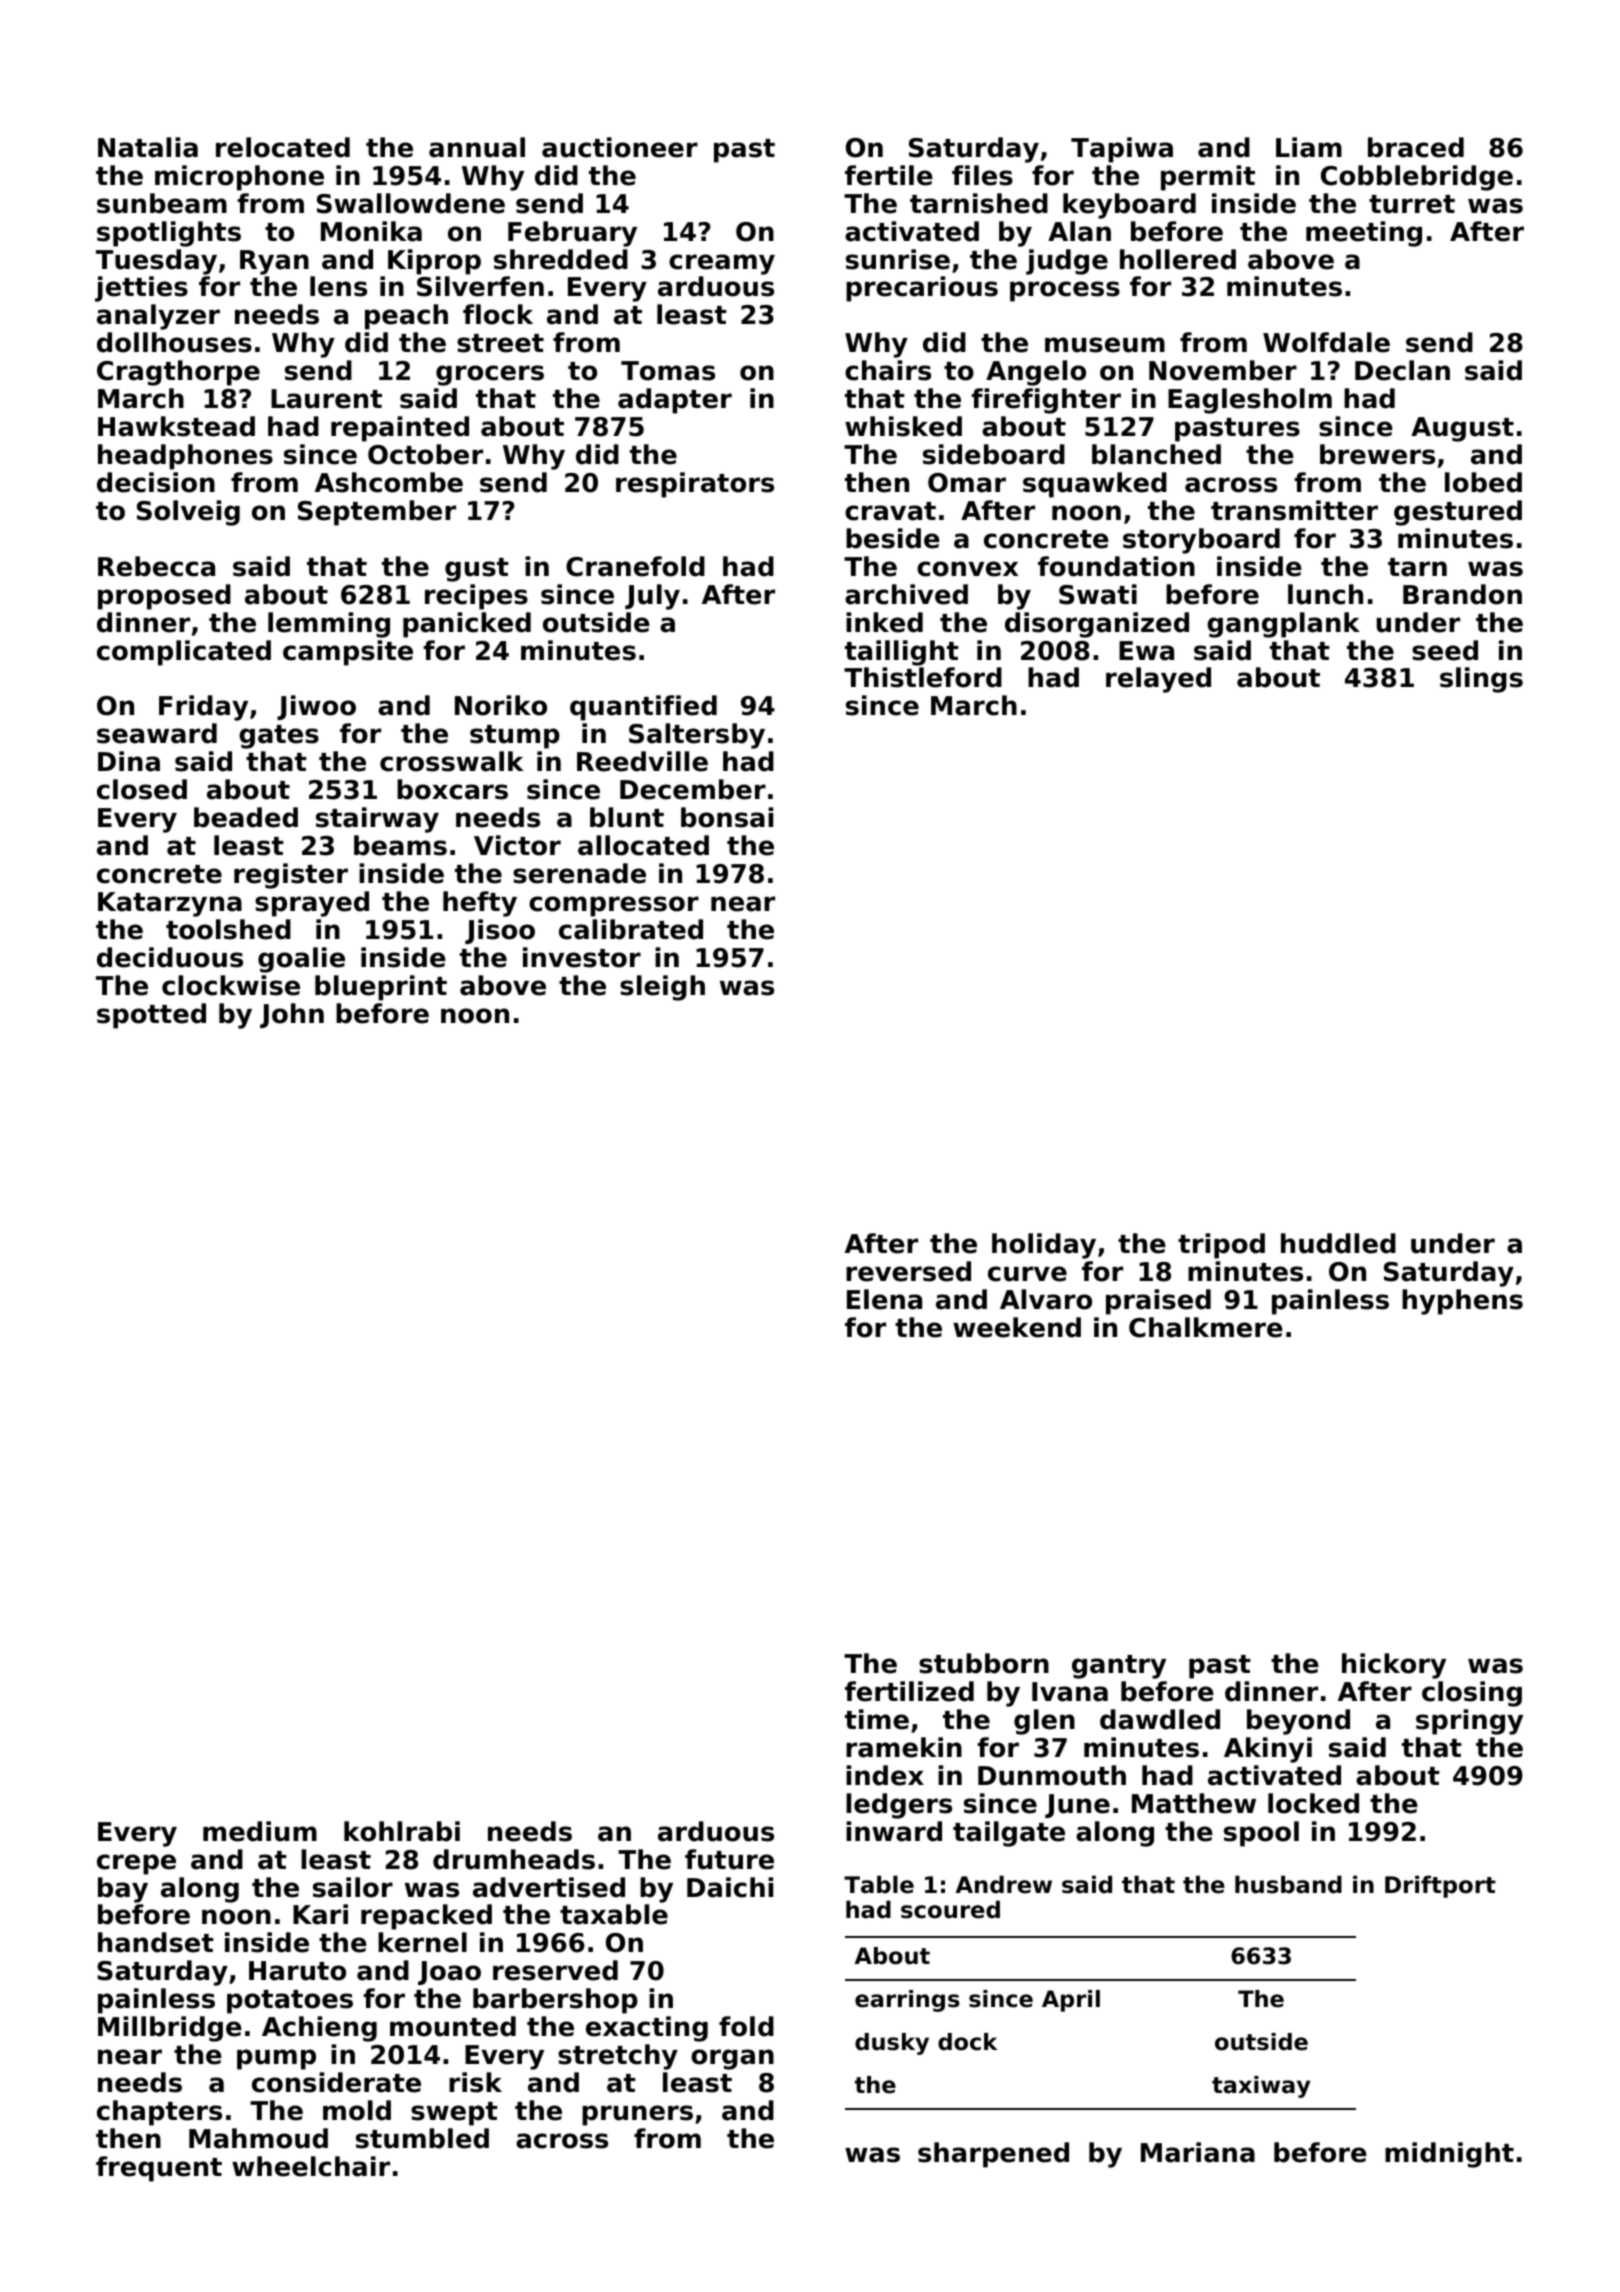 The image size is (1620, 2292). Describe the element at coordinates (637, 2115) in the page. I see `pruners` at that location.
